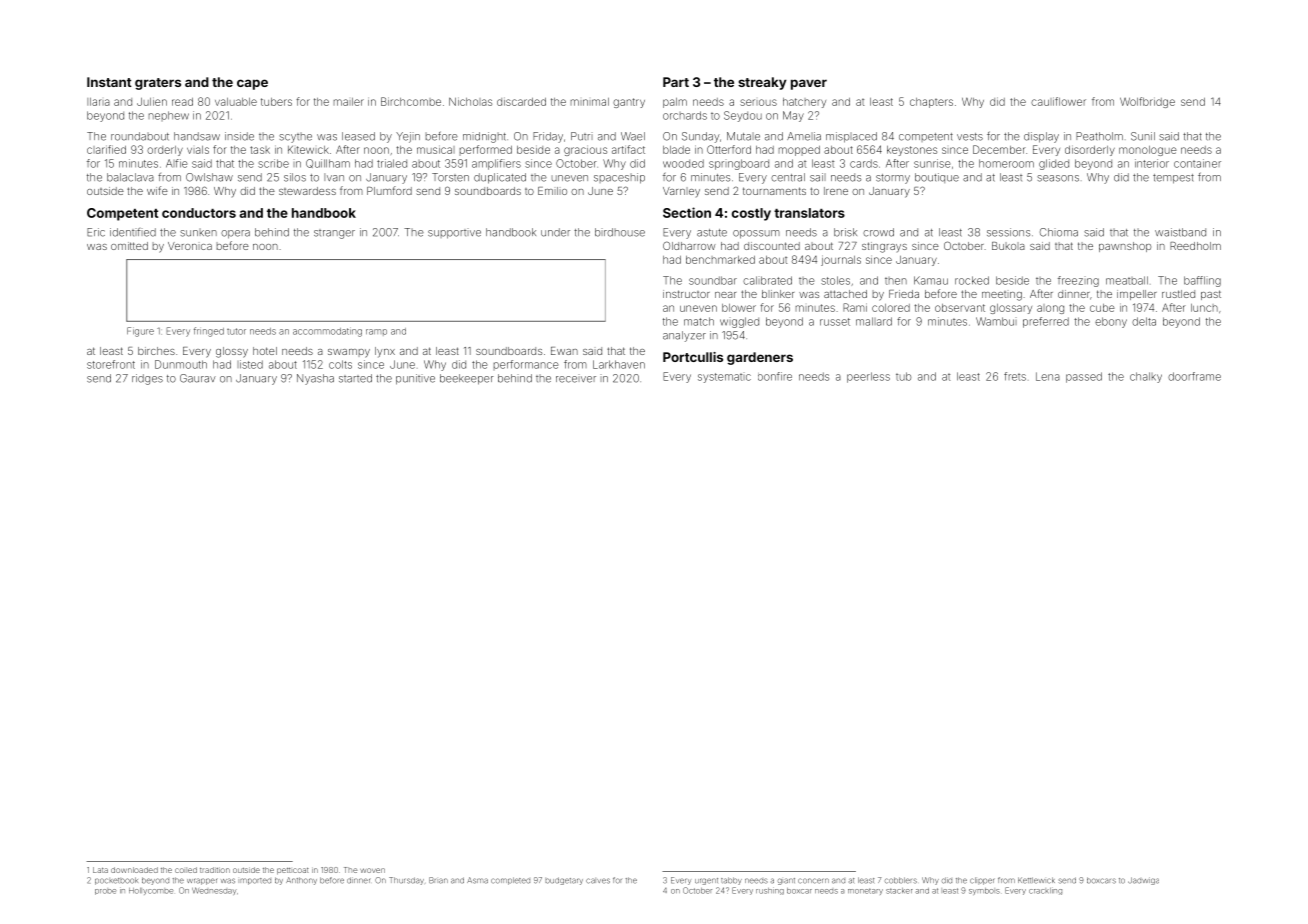 This screenshot has width=1308, height=924. What do you see at coordinates (293, 871) in the screenshot?
I see `petticoat` at bounding box center [293, 871].
